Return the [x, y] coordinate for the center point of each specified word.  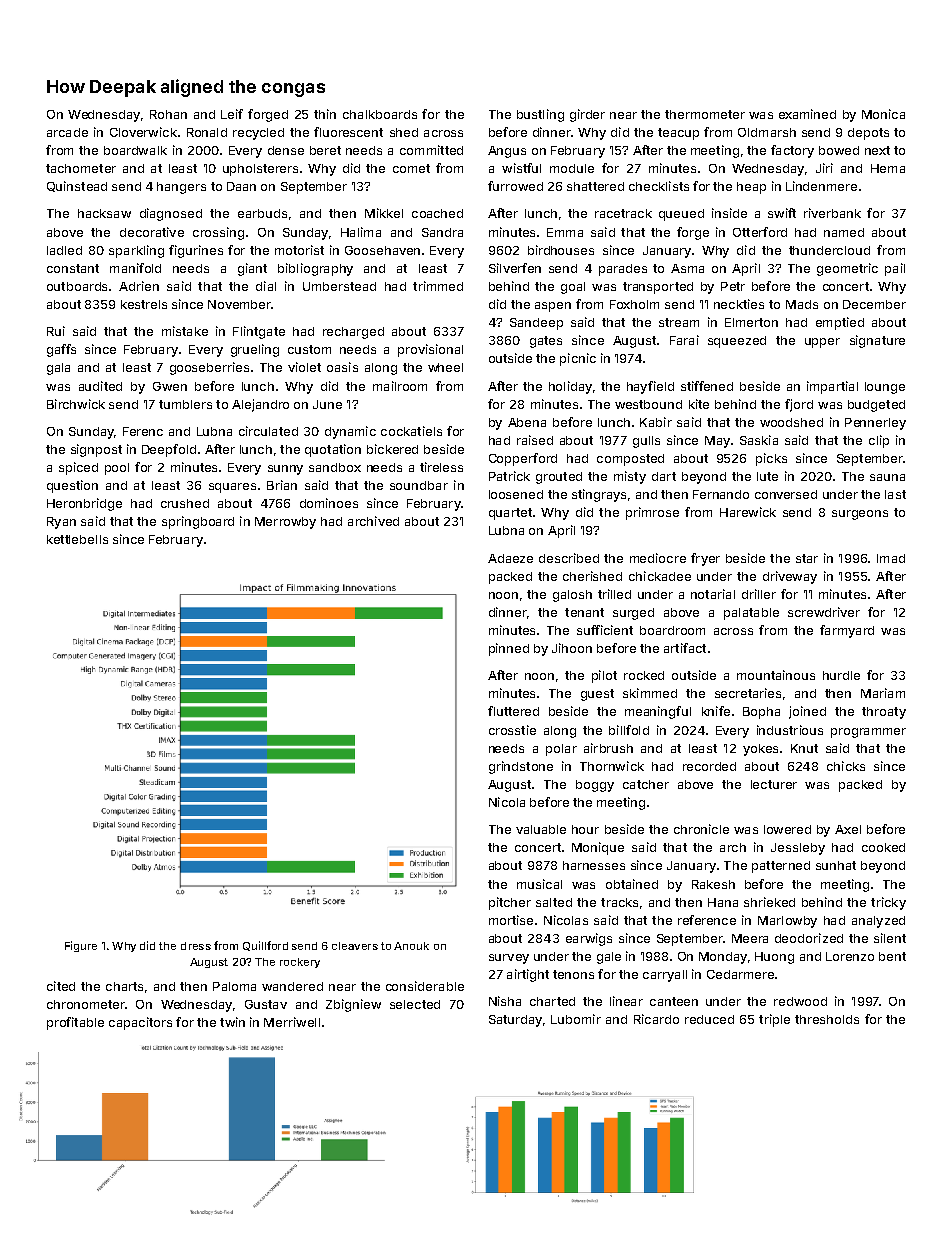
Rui [56, 331]
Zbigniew [353, 1005]
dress [196, 946]
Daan [241, 186]
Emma [565, 232]
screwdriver [824, 612]
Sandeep [536, 324]
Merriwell [292, 1022]
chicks [846, 766]
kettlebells [77, 539]
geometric [847, 269]
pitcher [510, 903]
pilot [604, 676]
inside [729, 213]
